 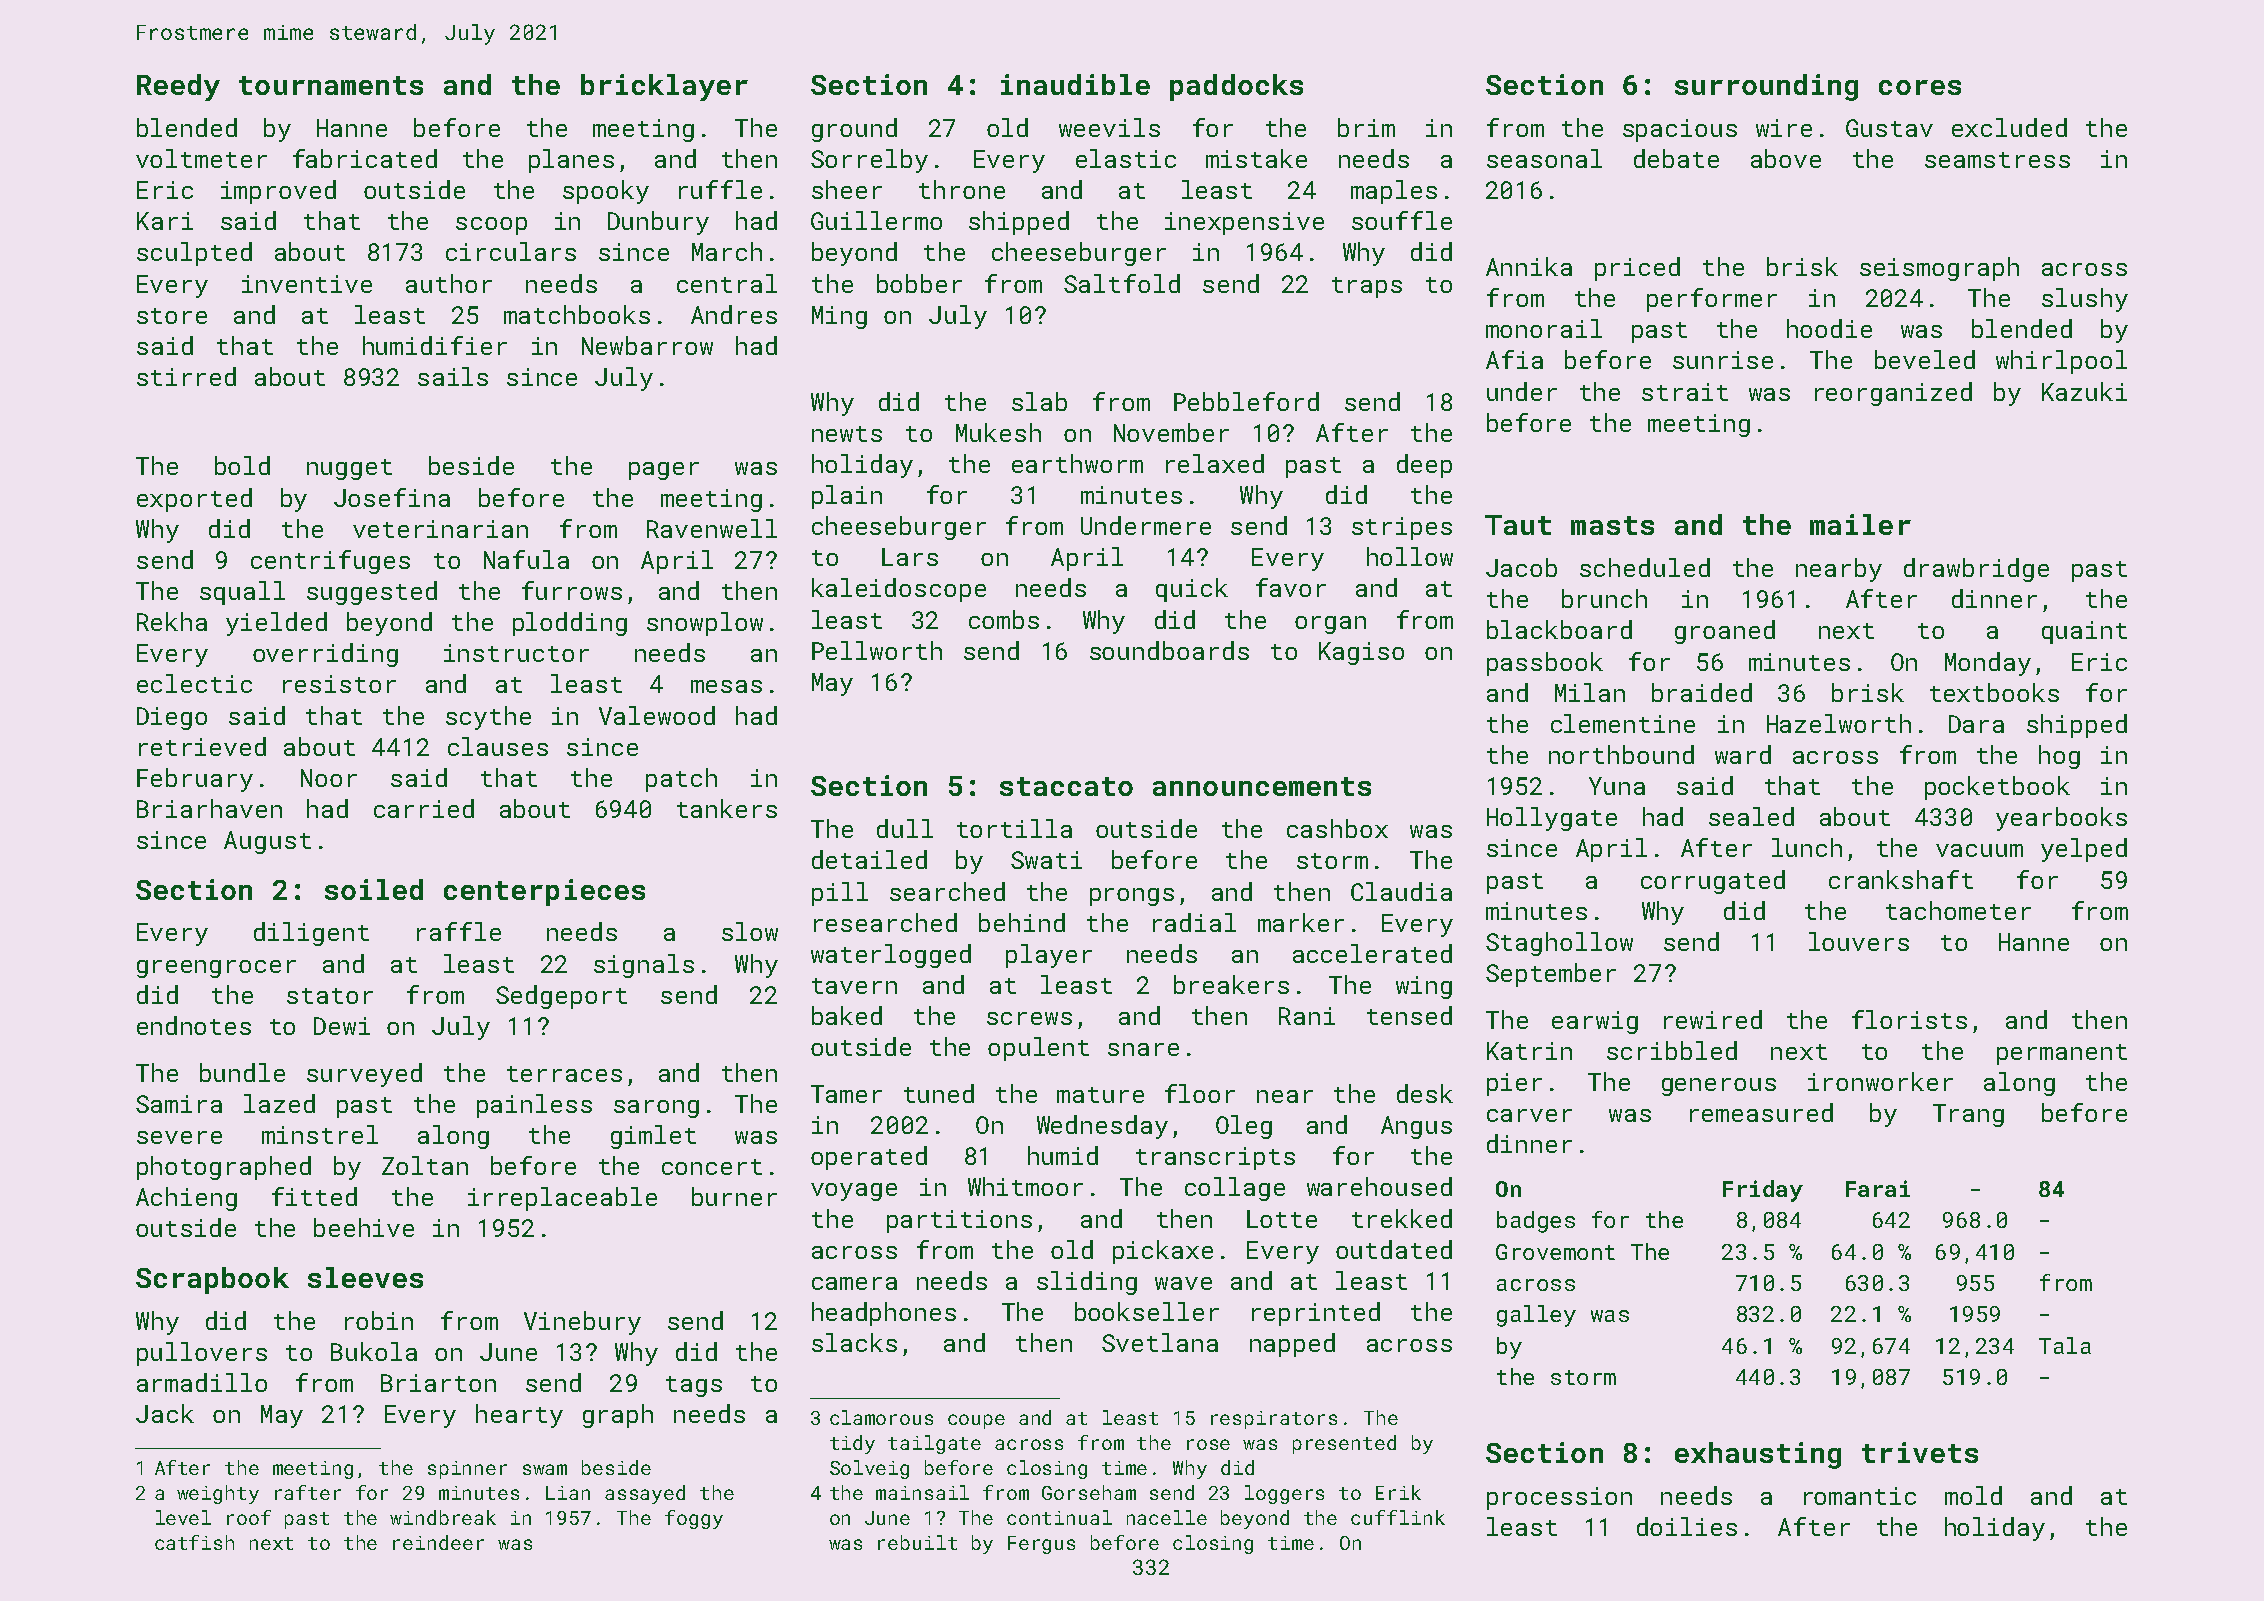 I want to click on slushy, so click(x=2085, y=300).
